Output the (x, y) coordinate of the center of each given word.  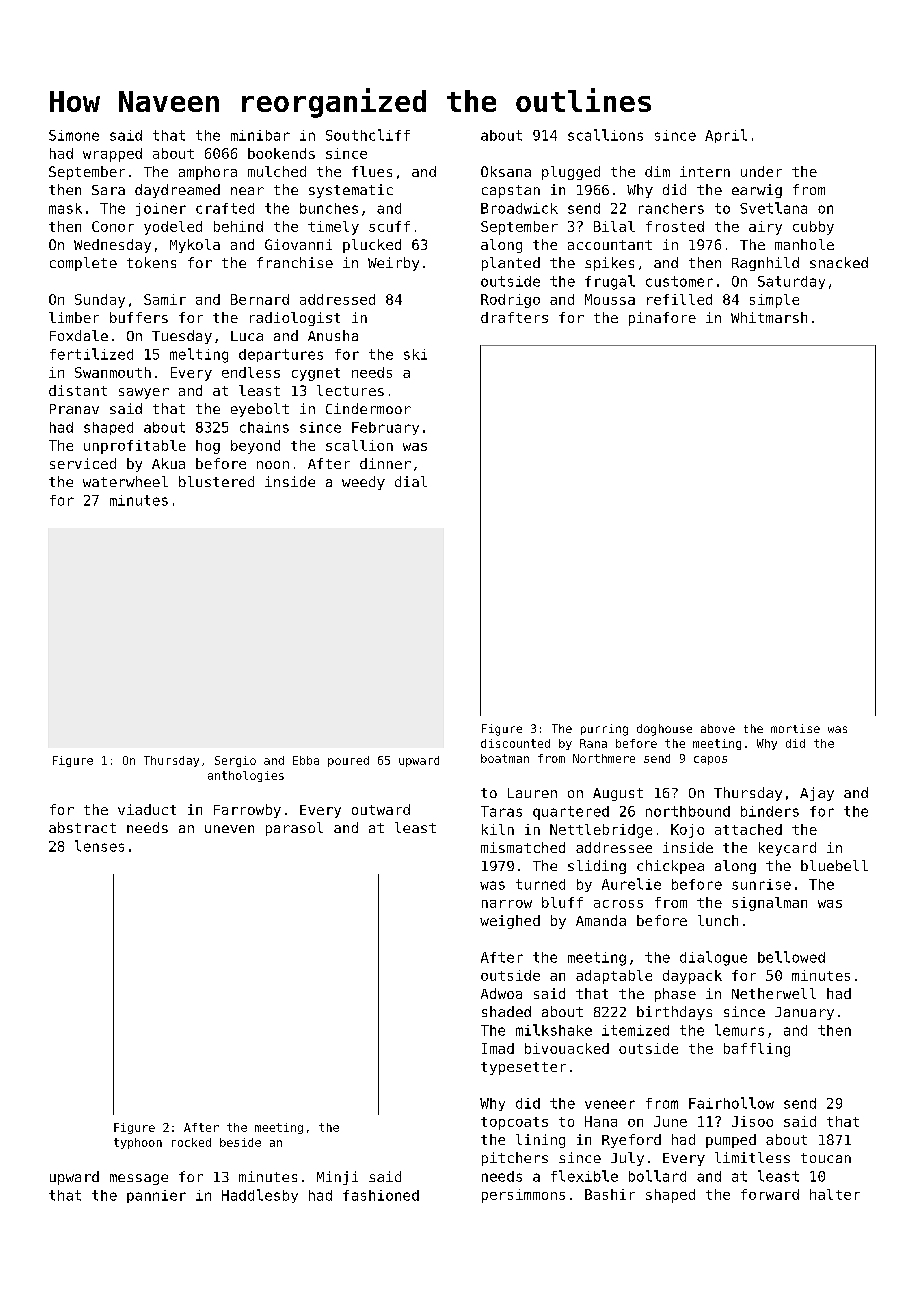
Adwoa (501, 993)
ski (415, 354)
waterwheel (125, 481)
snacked (839, 262)
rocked (191, 1142)
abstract (82, 827)
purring (604, 730)
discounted (515, 743)
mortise (795, 728)
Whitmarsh (769, 317)
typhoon (138, 1143)
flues (372, 171)
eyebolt (260, 410)
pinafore (662, 319)
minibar (260, 135)
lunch (718, 920)
